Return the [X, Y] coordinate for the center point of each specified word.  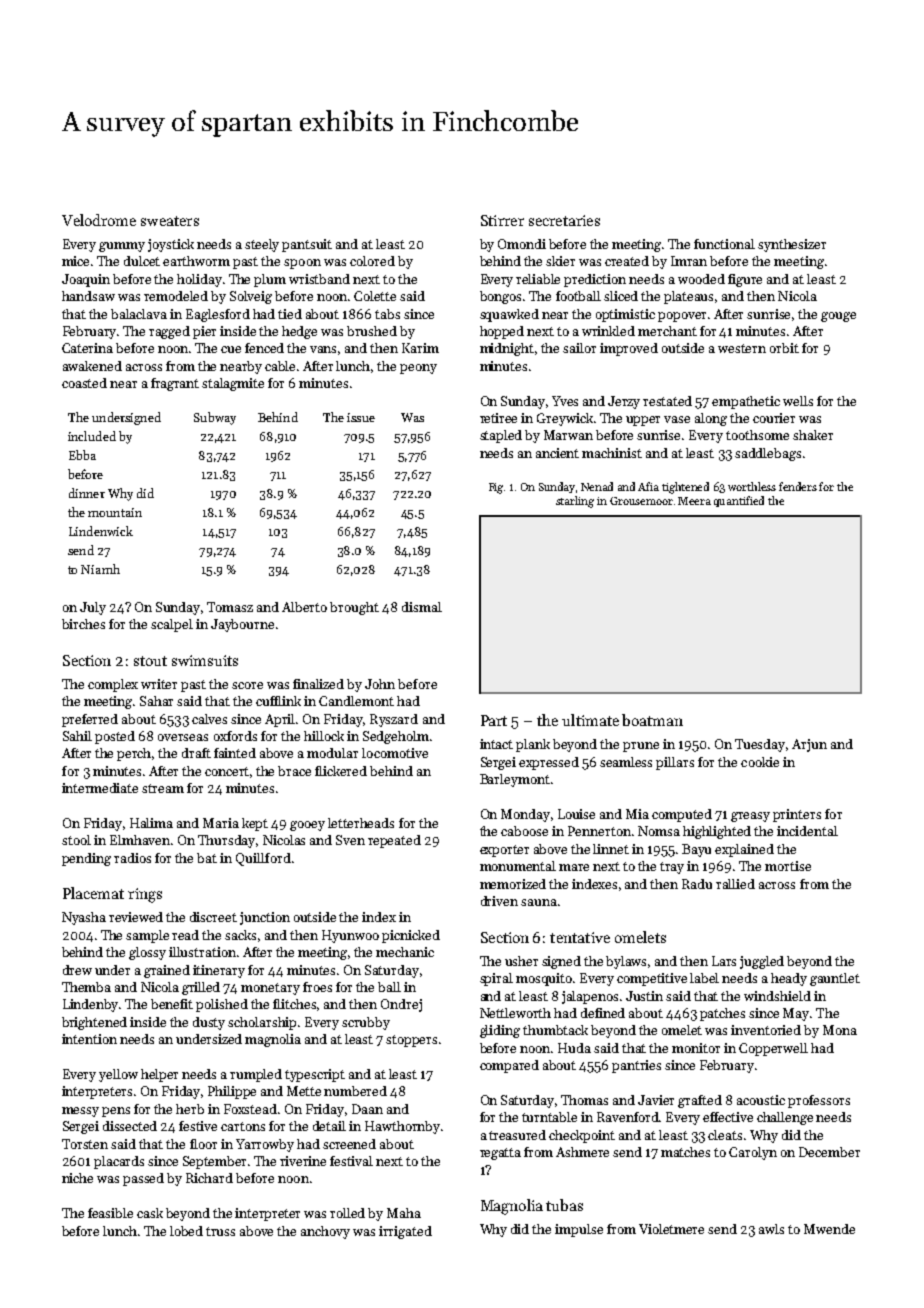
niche [77, 1178]
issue [361, 417]
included [92, 436]
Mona [840, 1030]
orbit [784, 348]
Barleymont [515, 780]
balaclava [139, 314]
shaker [813, 435]
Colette [375, 296]
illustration [202, 952]
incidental [807, 831]
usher [521, 961]
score [247, 685]
